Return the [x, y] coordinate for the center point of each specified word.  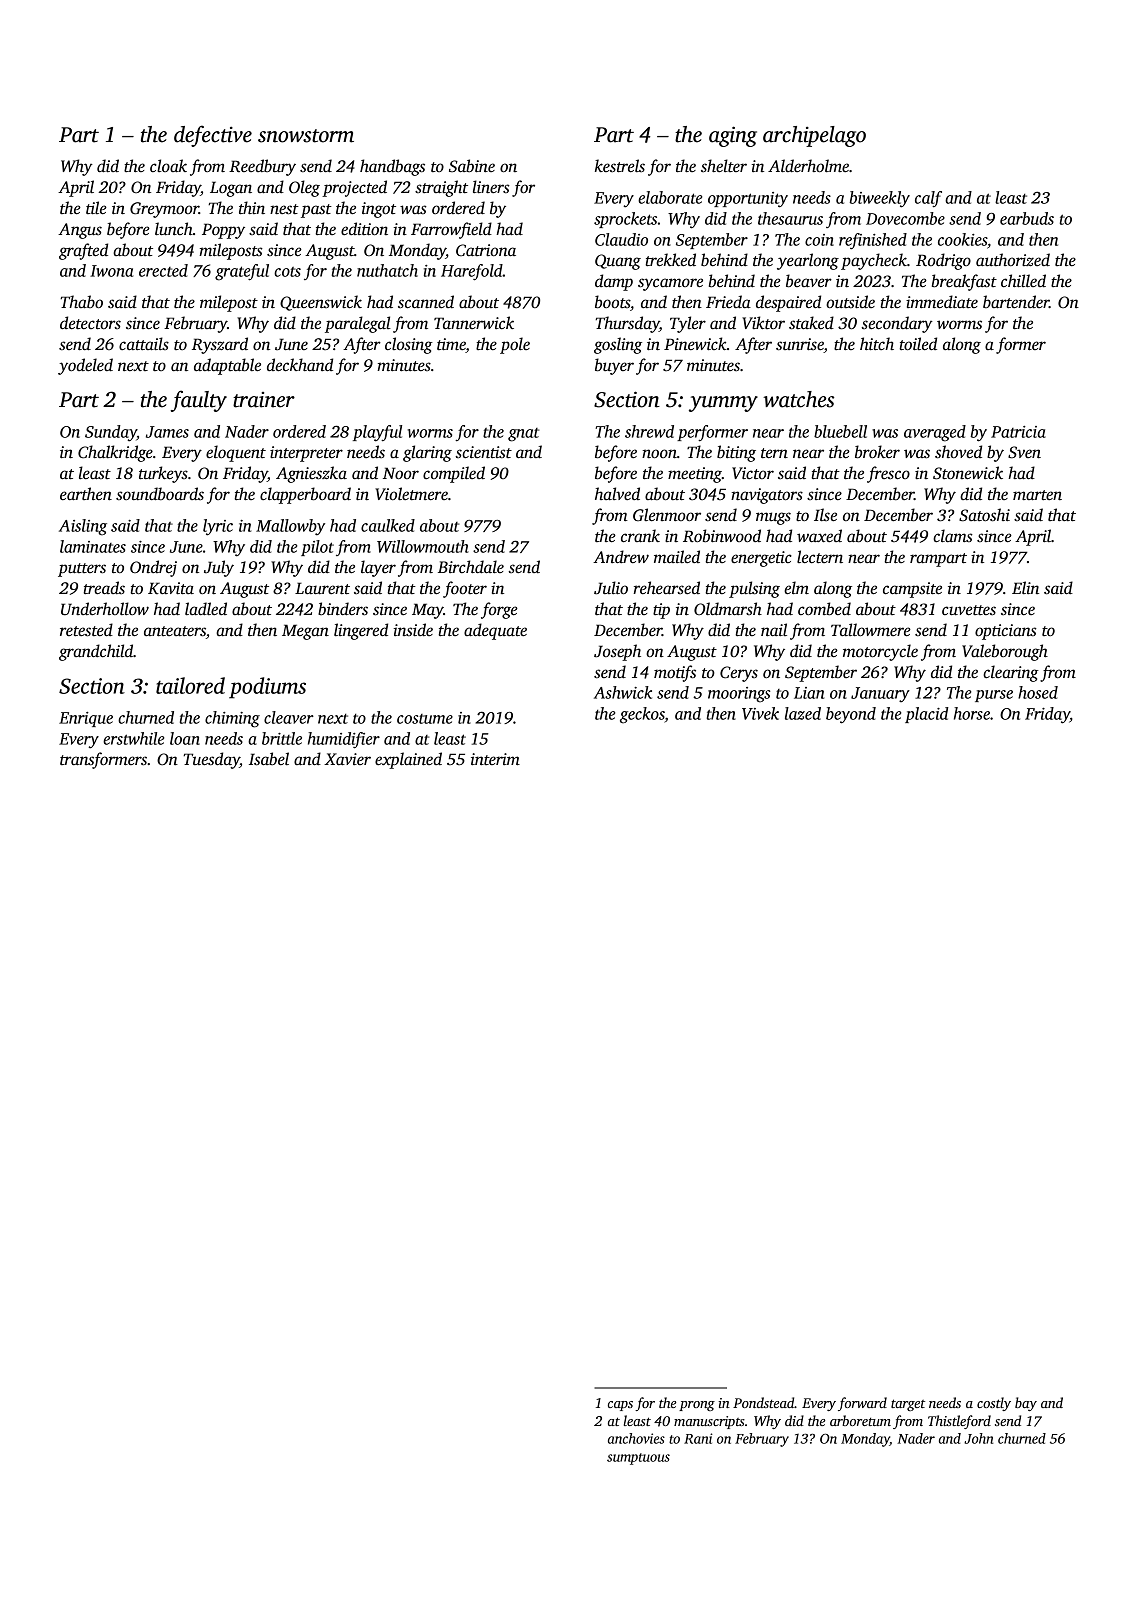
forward [862, 1404]
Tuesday [211, 760]
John [978, 1438]
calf [928, 199]
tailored [190, 685]
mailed [677, 556]
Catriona [486, 250]
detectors [90, 323]
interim [495, 759]
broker [877, 452]
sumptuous [638, 1459]
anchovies [636, 1438]
